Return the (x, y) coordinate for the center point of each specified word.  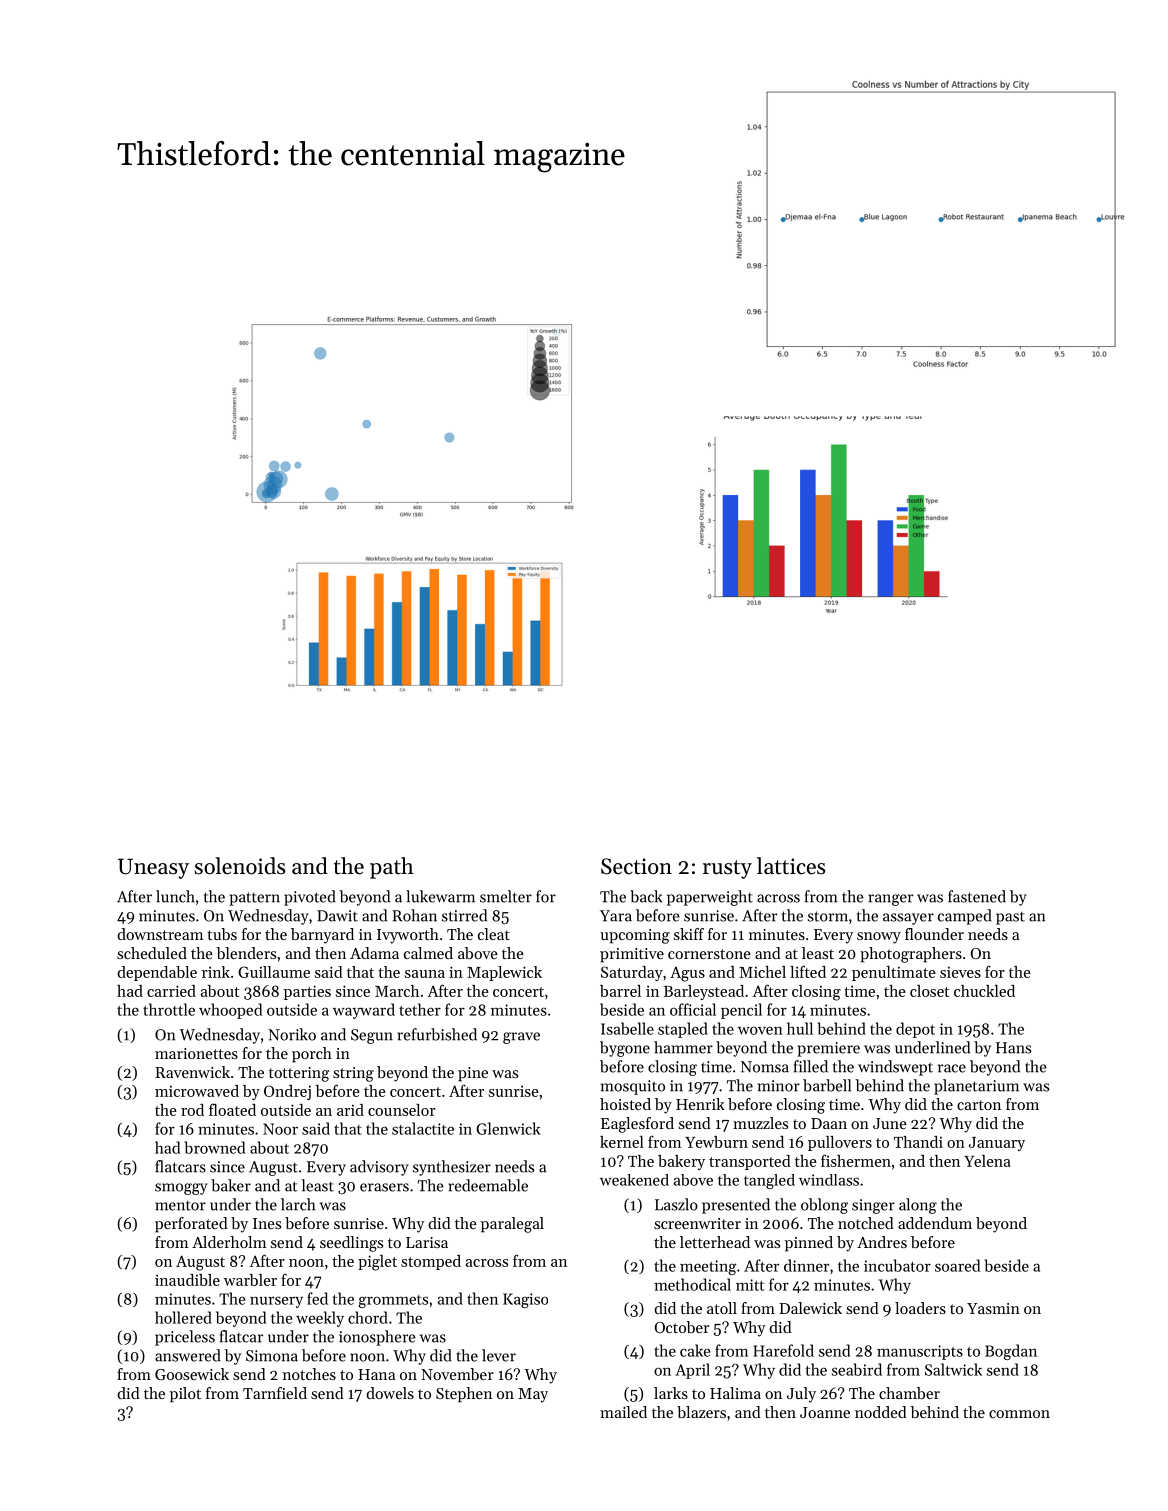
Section (636, 866)
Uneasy (153, 868)
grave (521, 1038)
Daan (829, 1123)
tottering (299, 1074)
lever (499, 1355)
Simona (272, 1356)
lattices (791, 866)
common (1019, 1414)
